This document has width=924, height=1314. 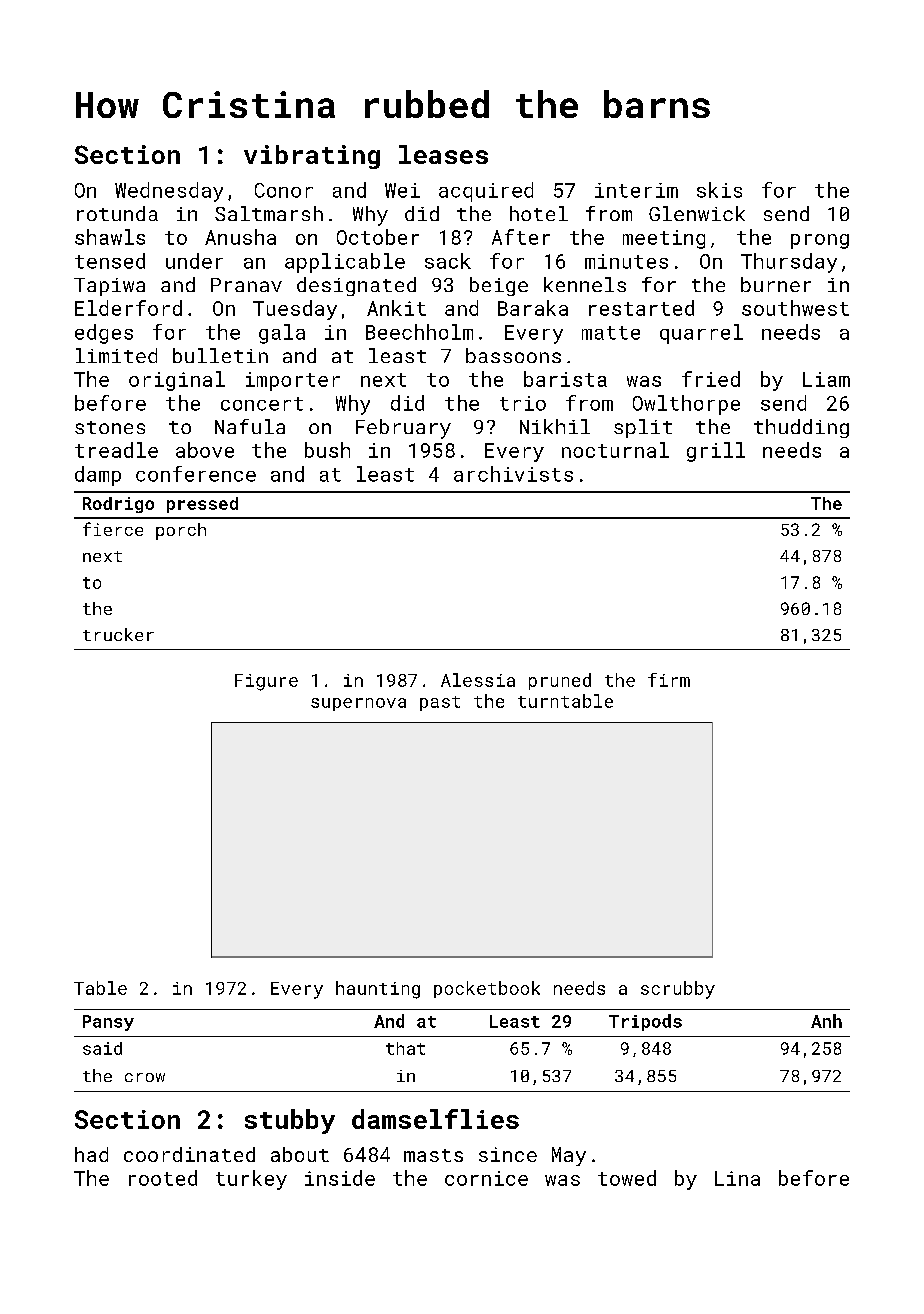 I want to click on skis, so click(x=719, y=190).
